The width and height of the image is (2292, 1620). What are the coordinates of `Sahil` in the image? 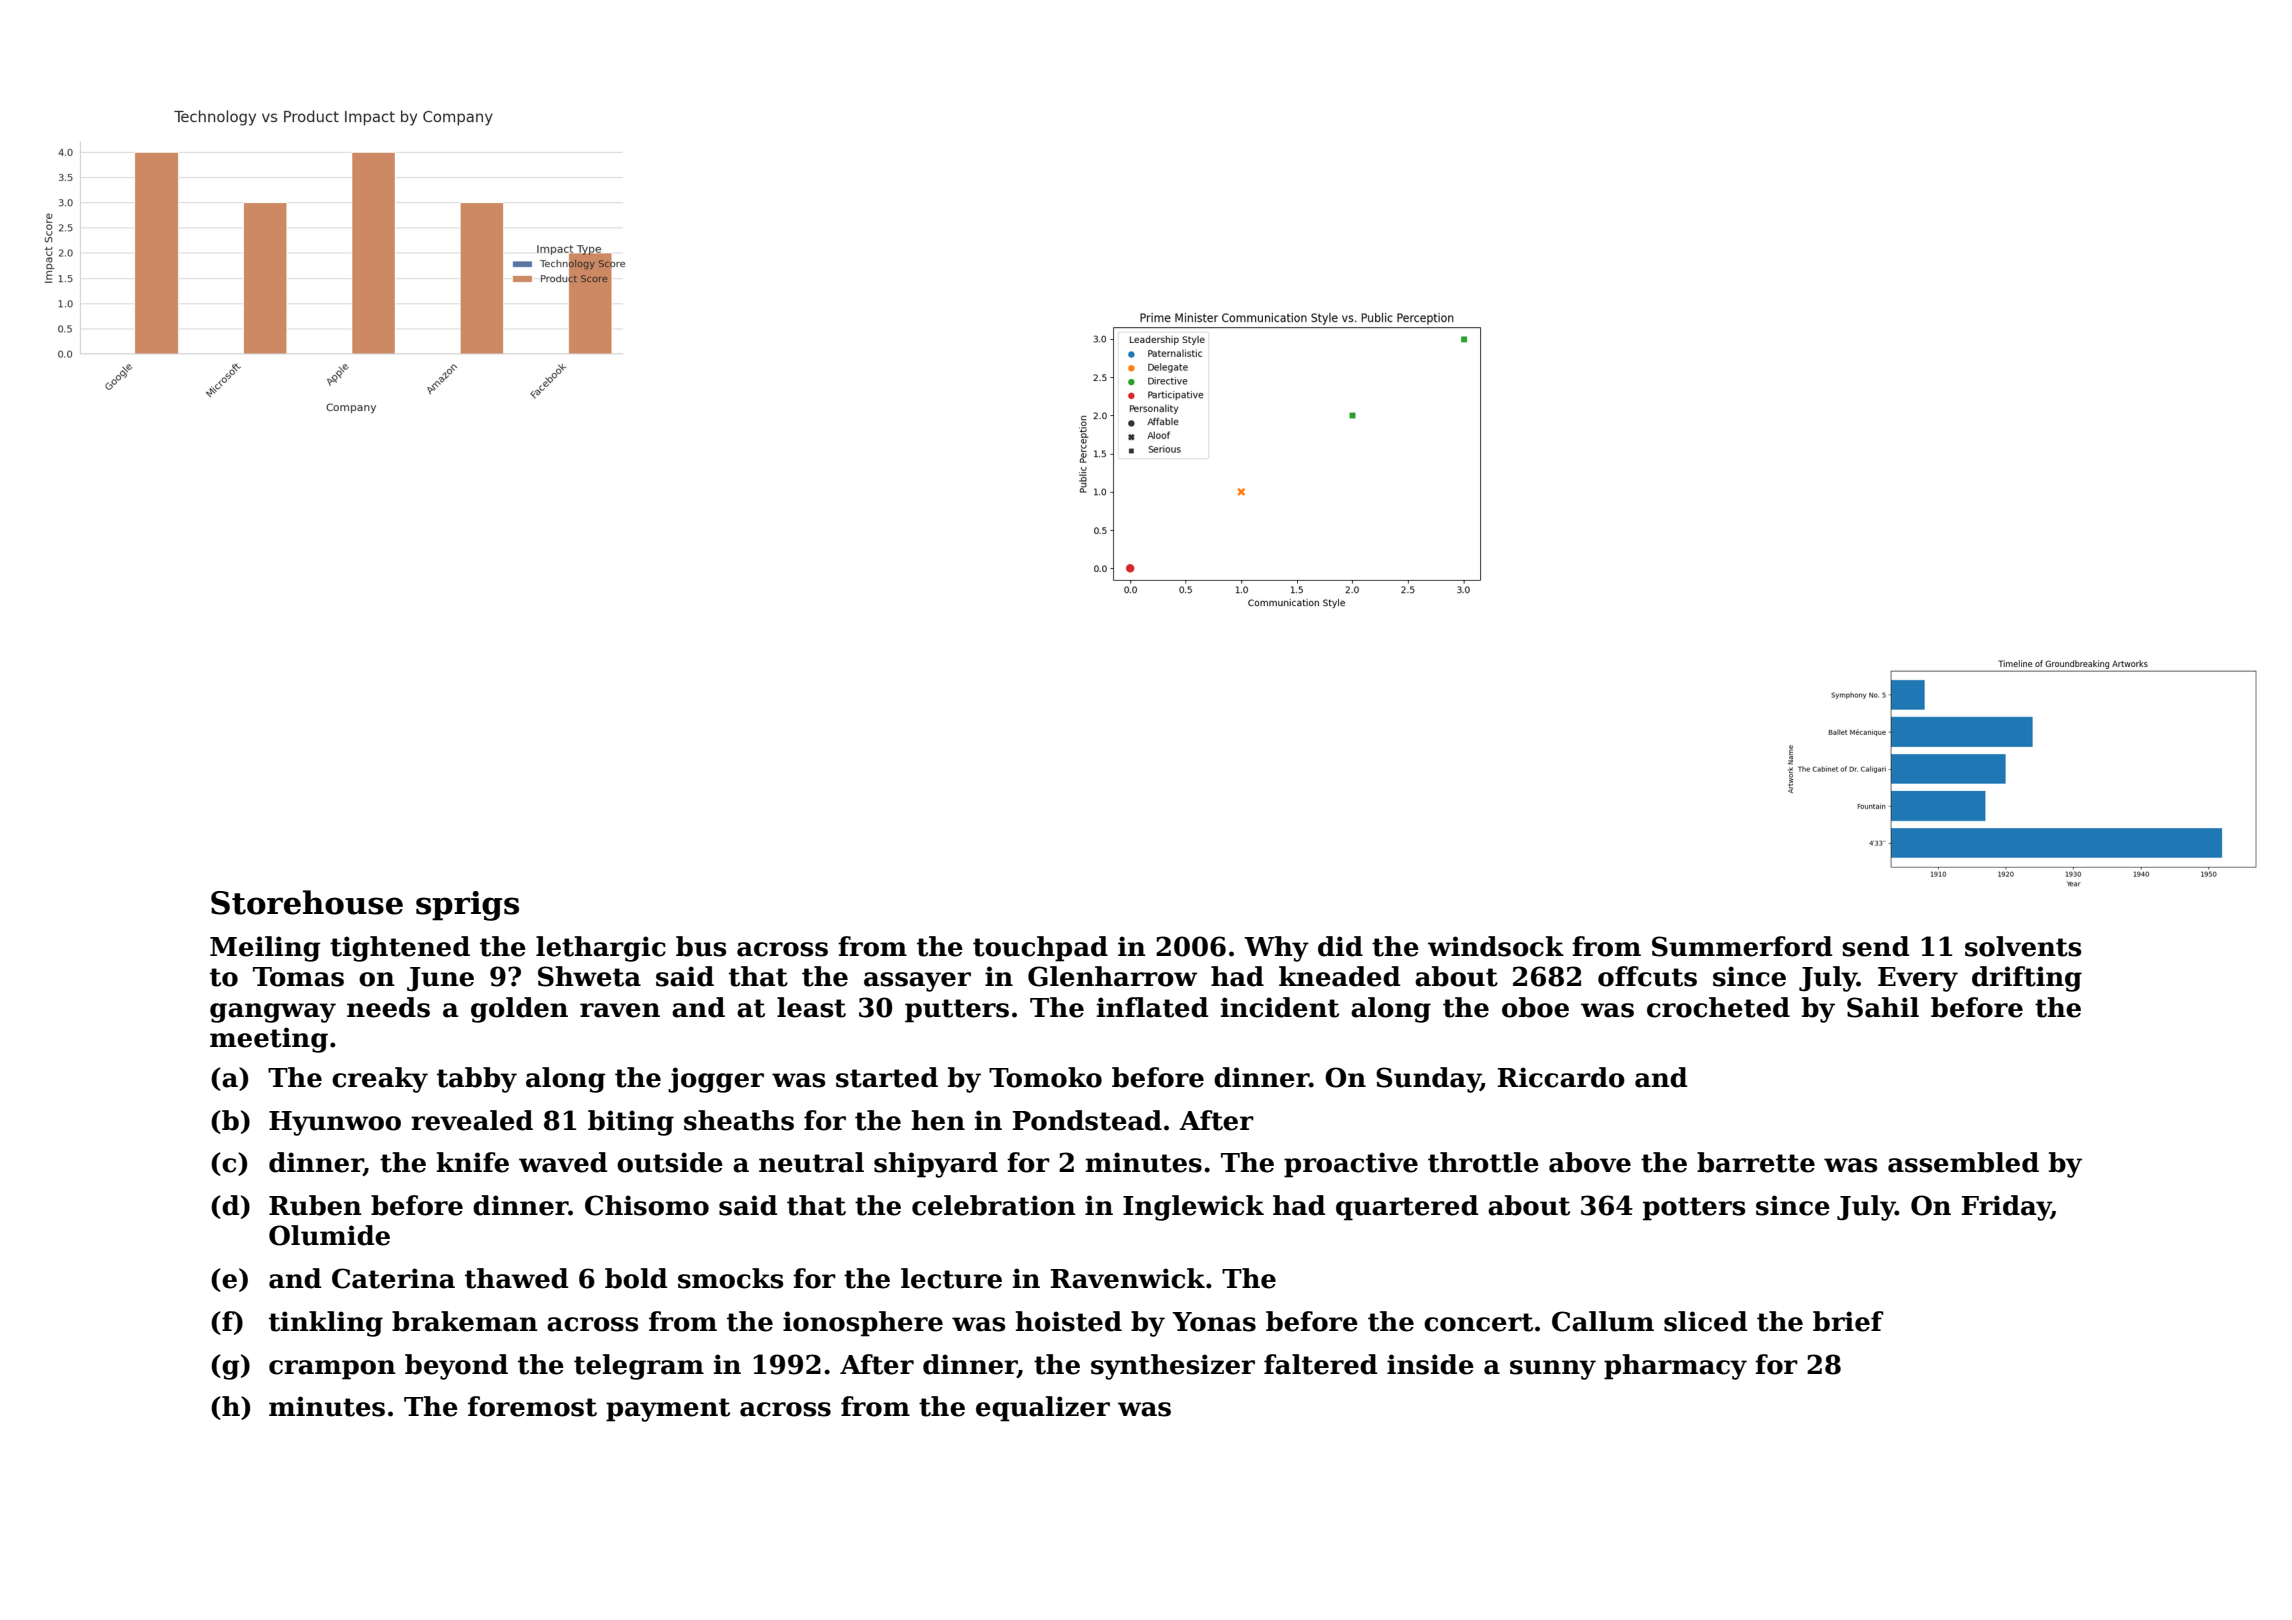 It's located at (1883, 1007).
